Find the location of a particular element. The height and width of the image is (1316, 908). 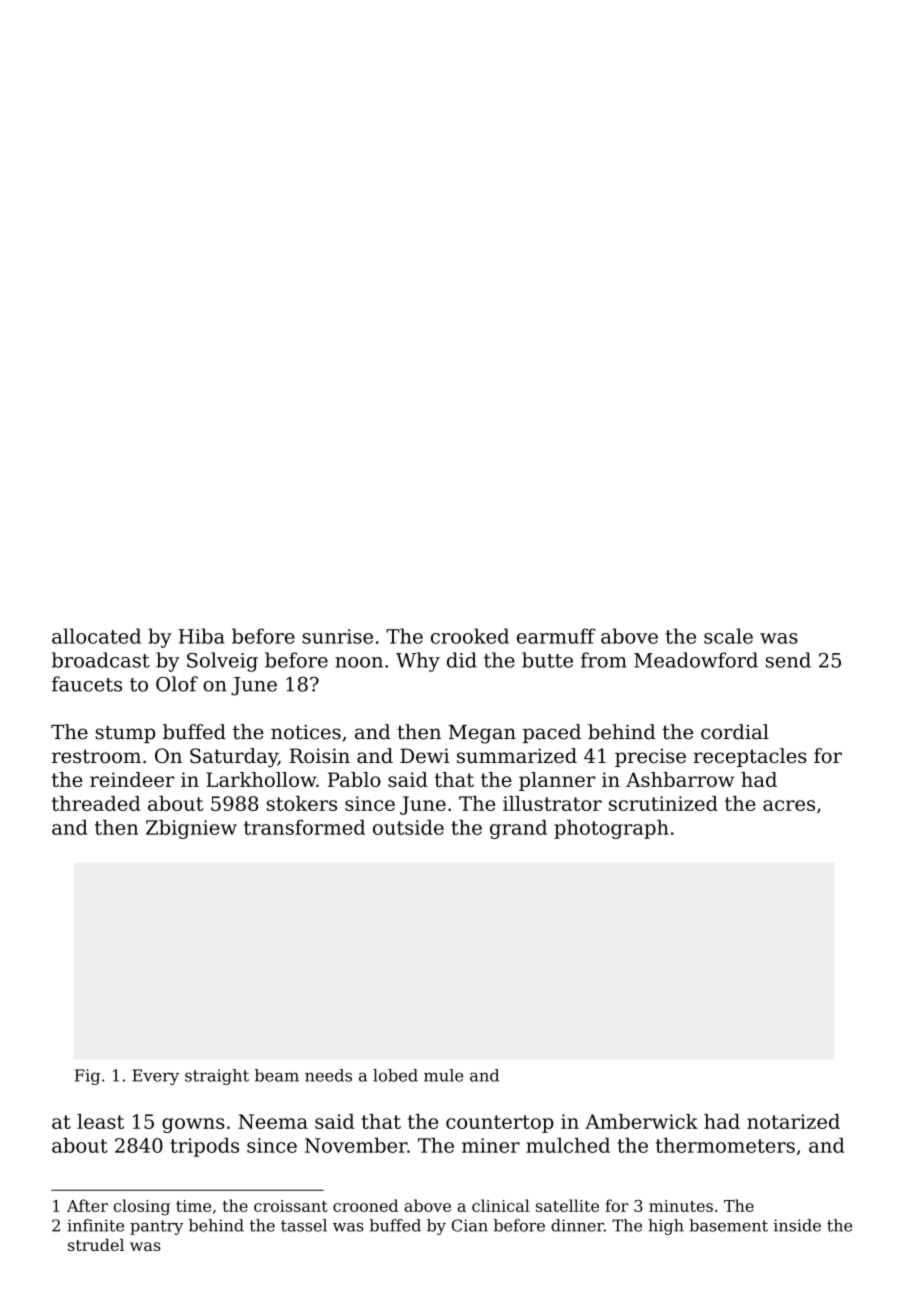

Cian is located at coordinates (470, 1225).
